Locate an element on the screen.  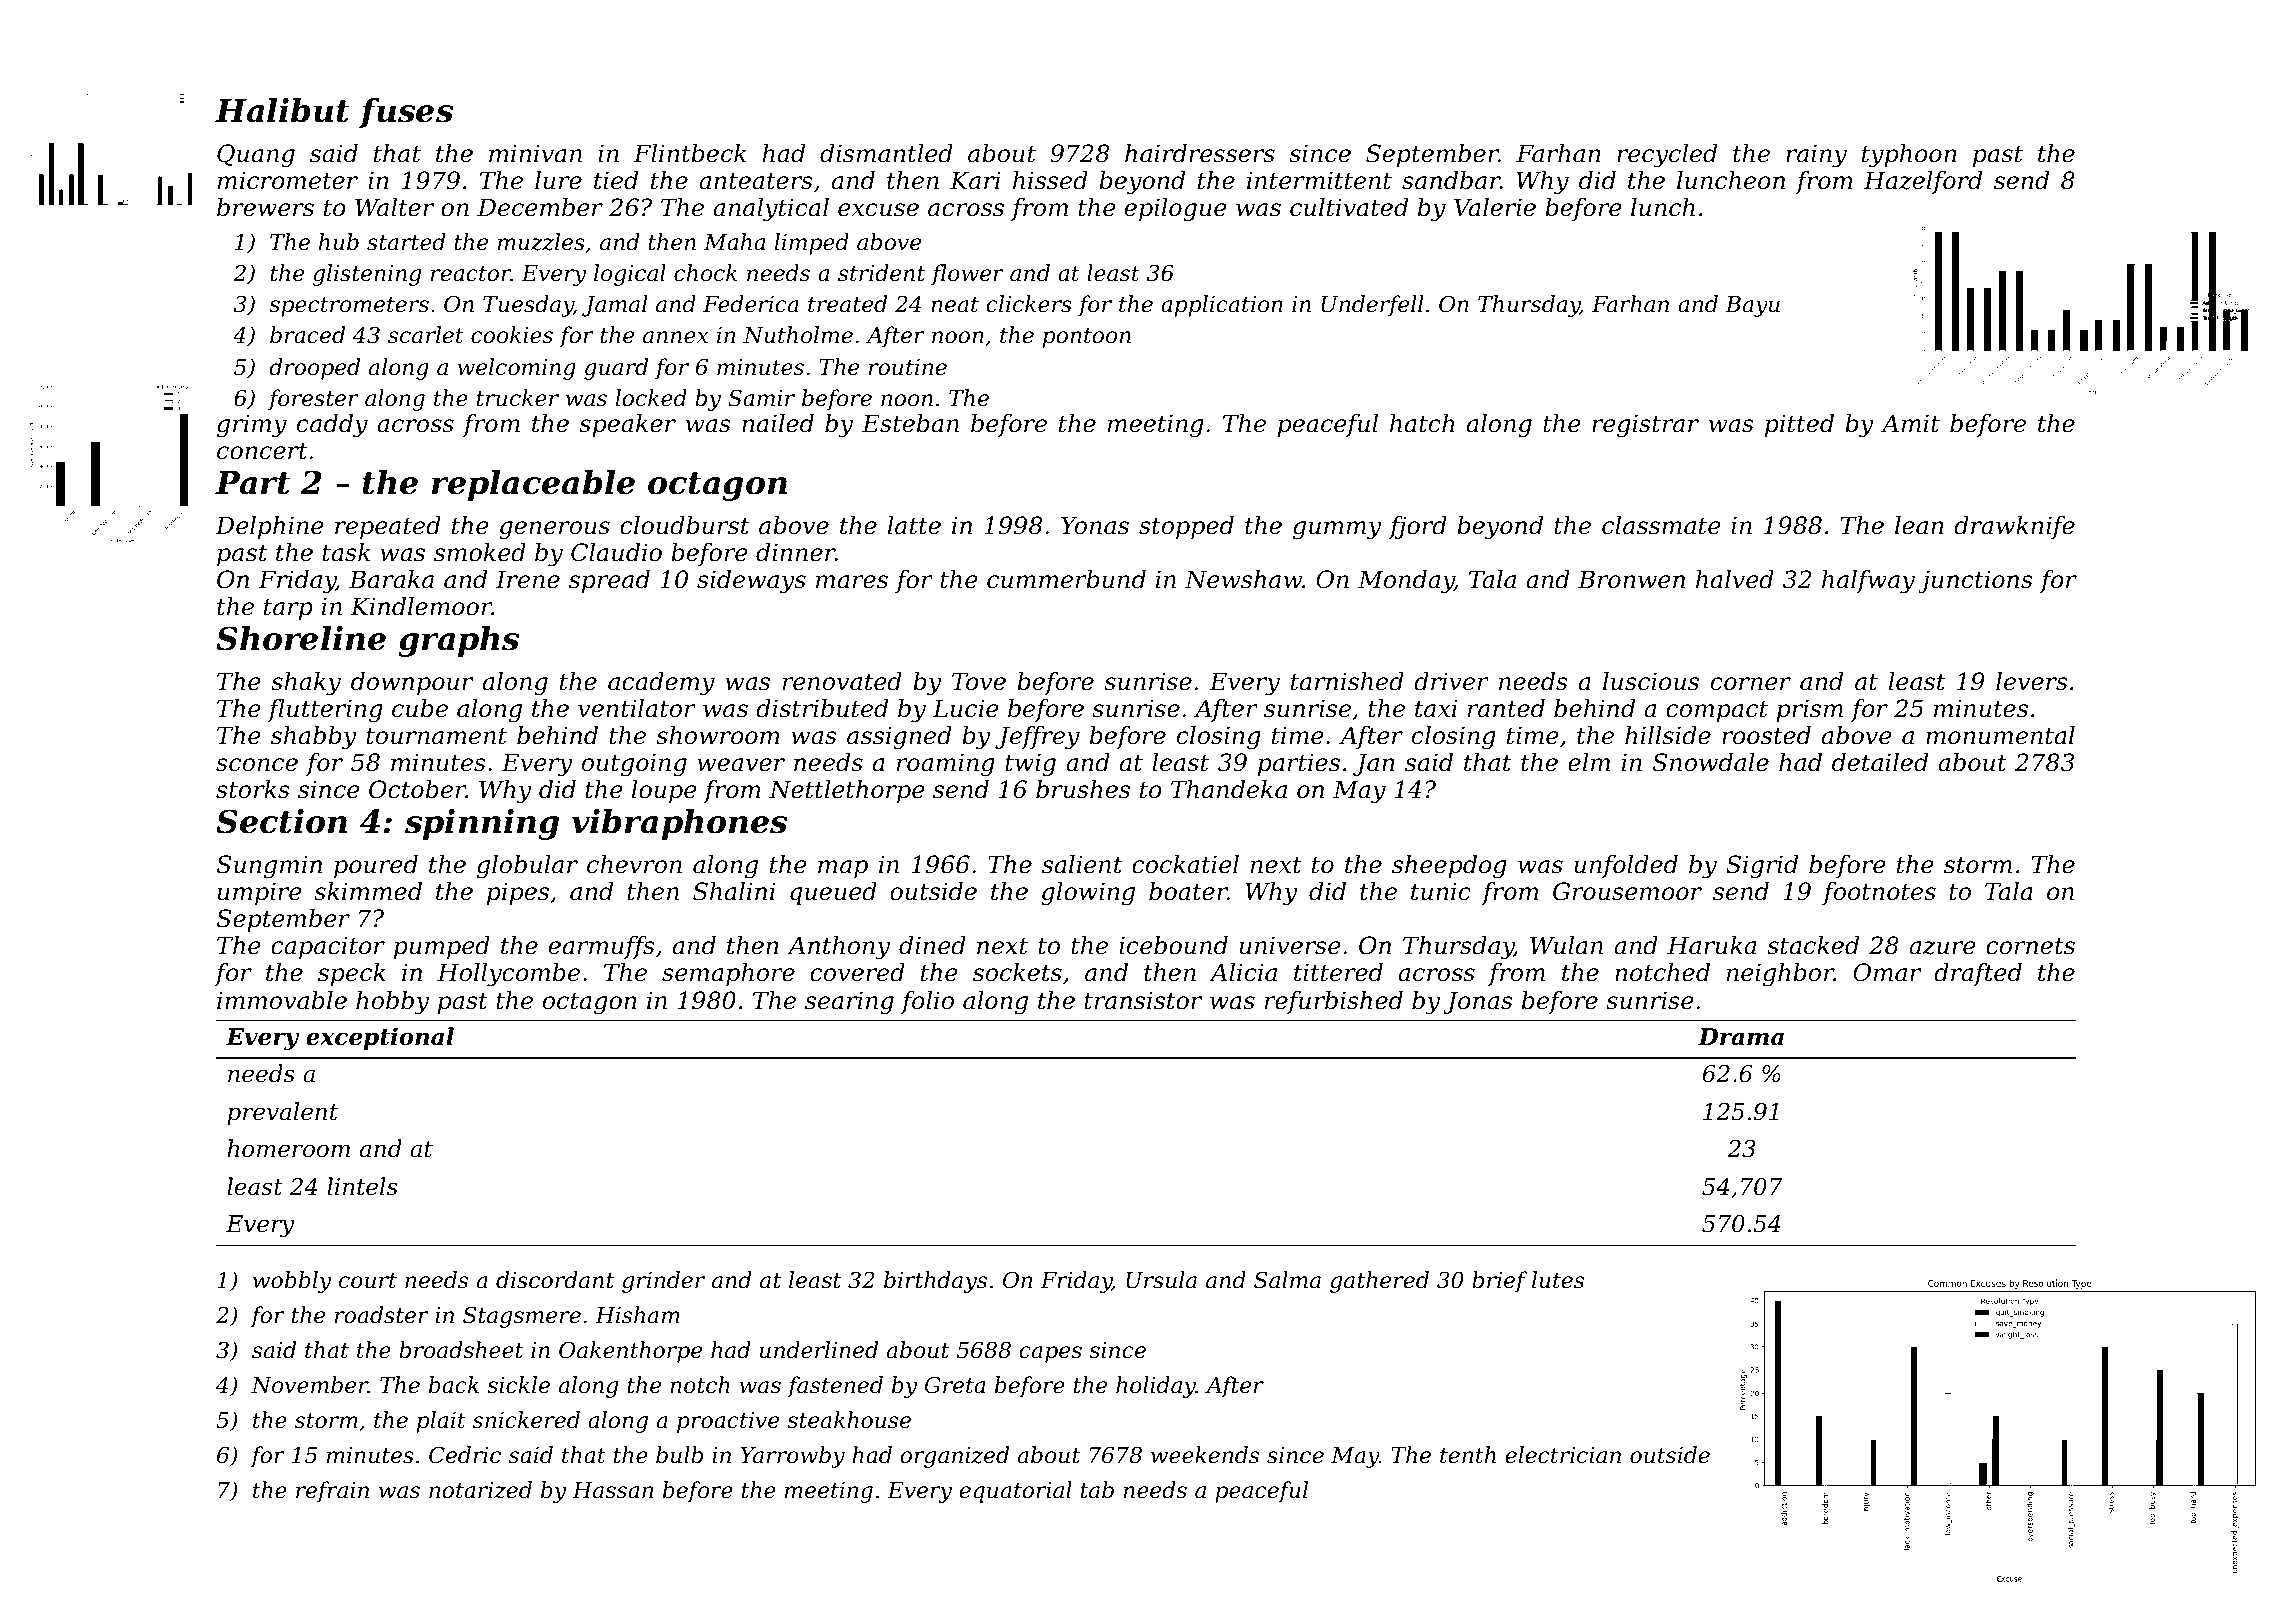
lutes is located at coordinates (1558, 1280).
